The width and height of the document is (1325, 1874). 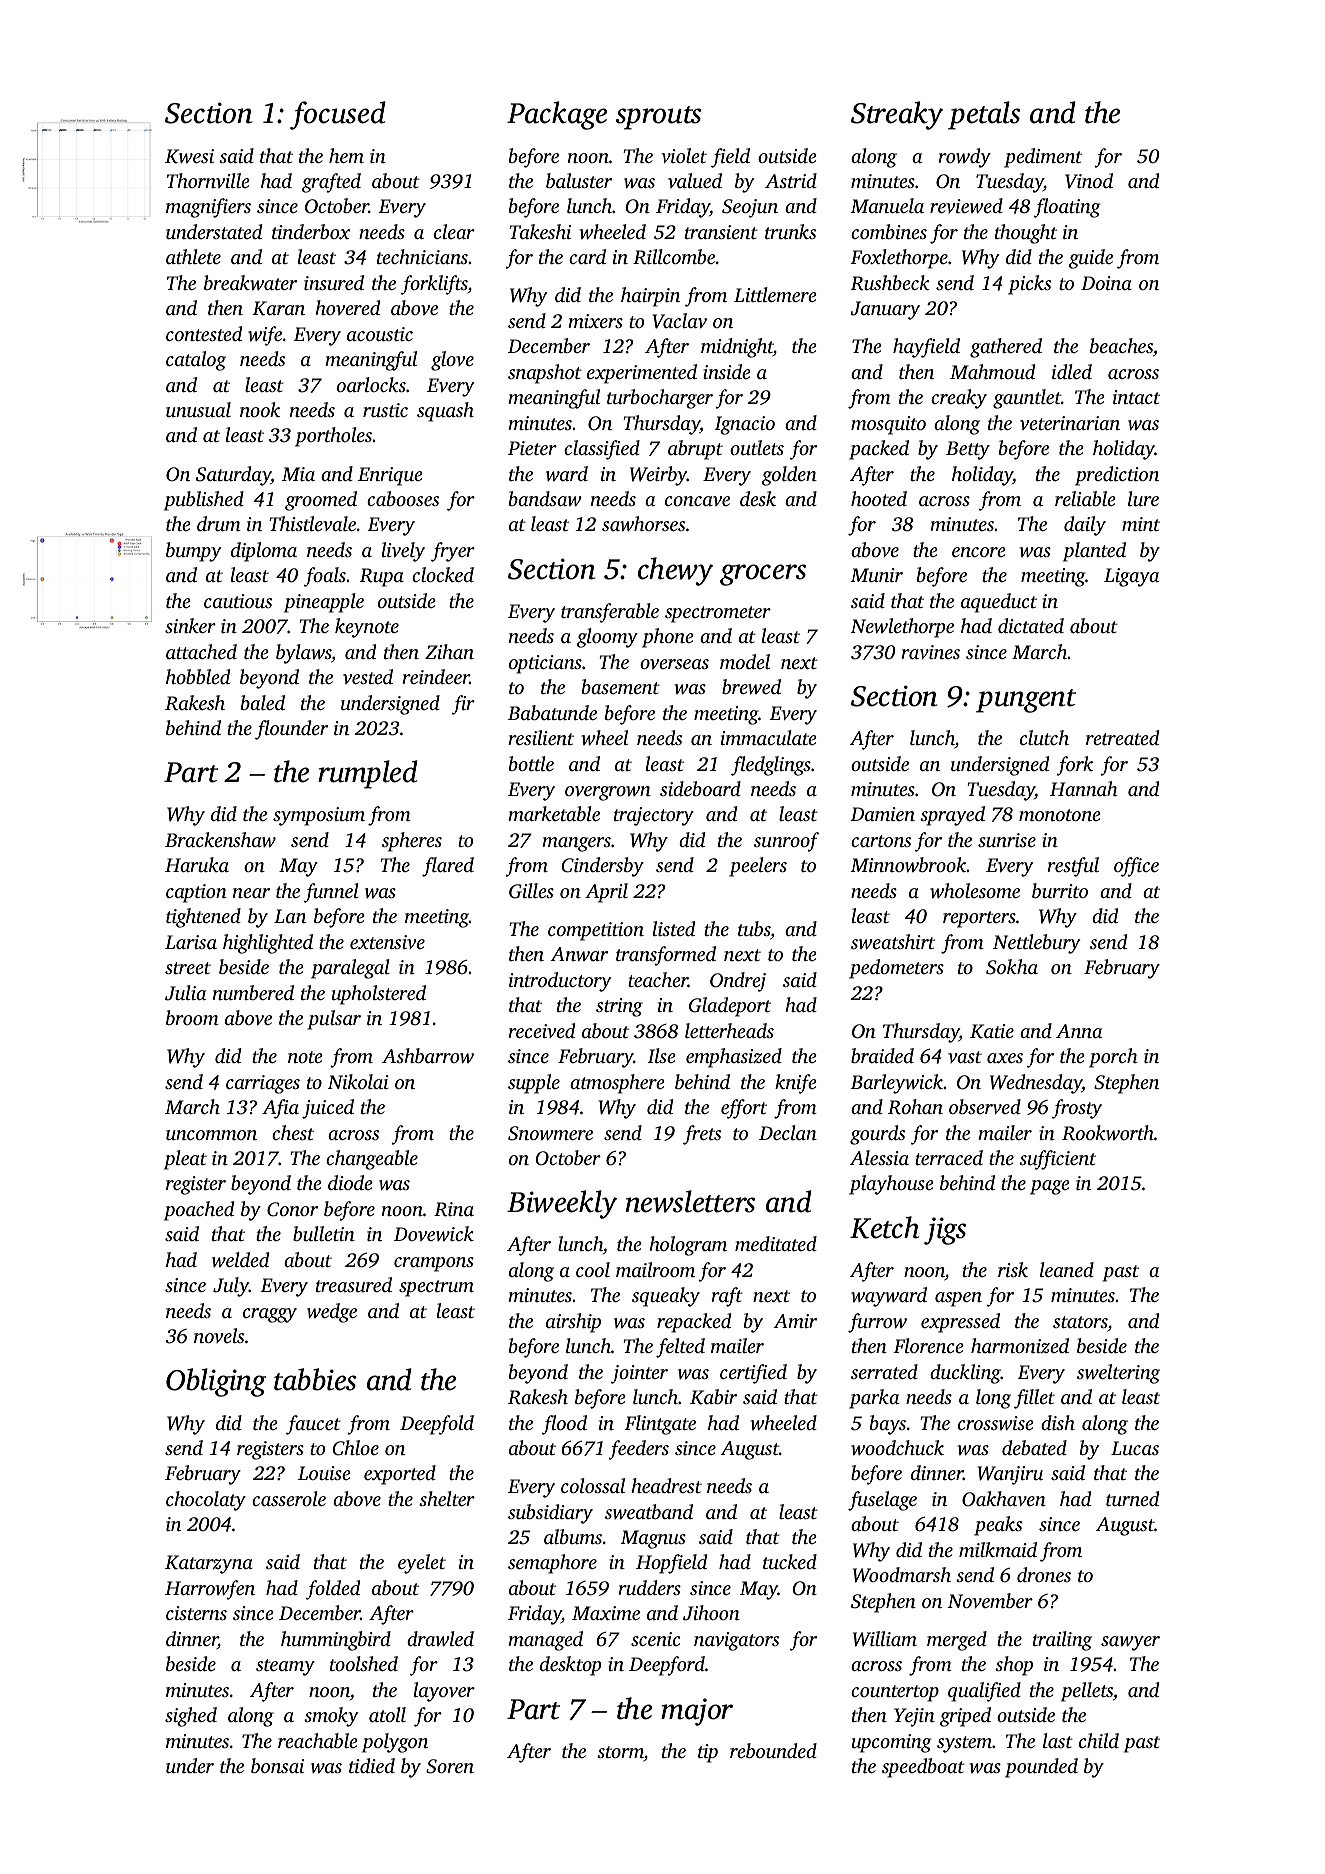 I want to click on smoky, so click(x=331, y=1717).
